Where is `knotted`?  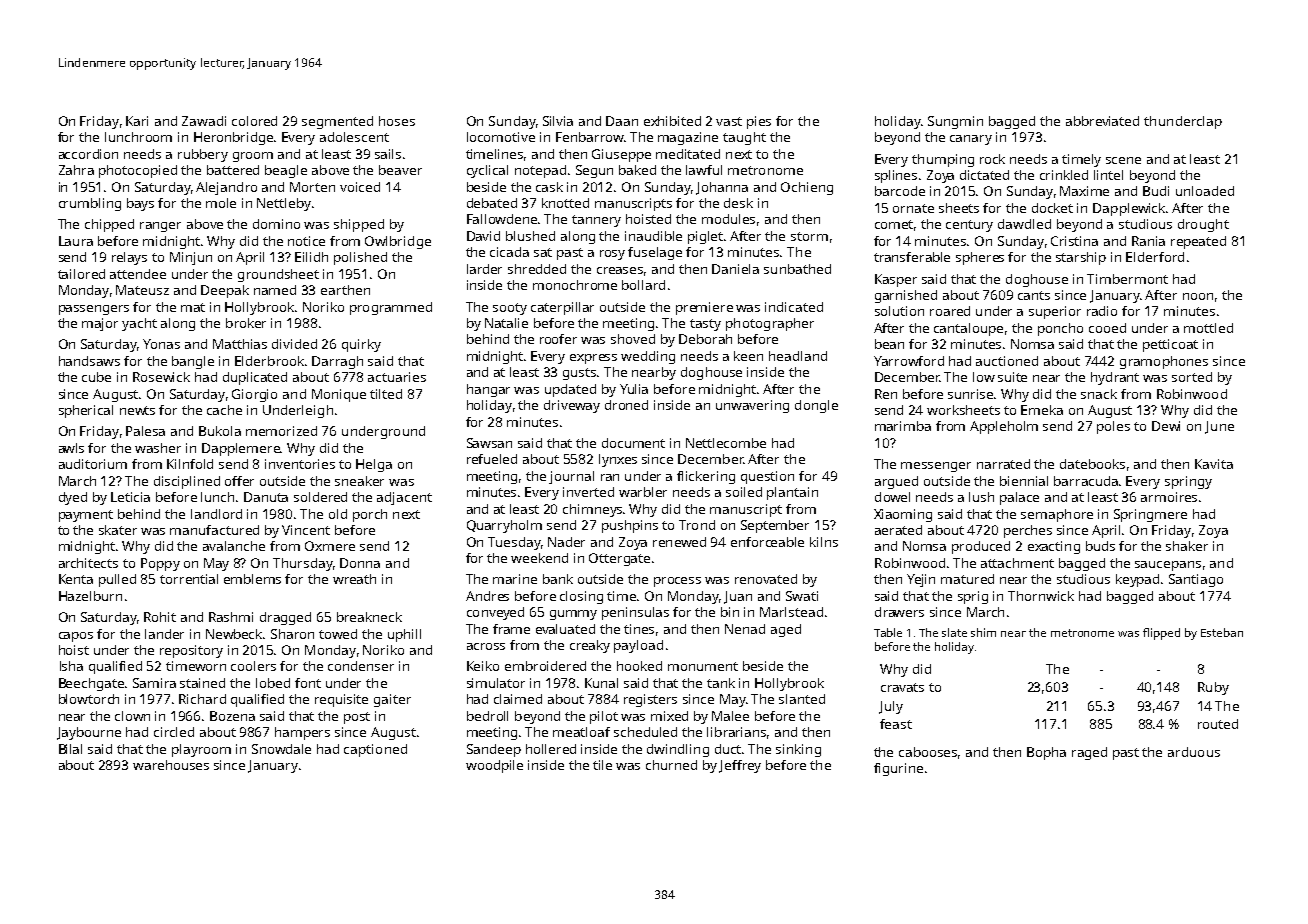
knotted is located at coordinates (565, 203).
